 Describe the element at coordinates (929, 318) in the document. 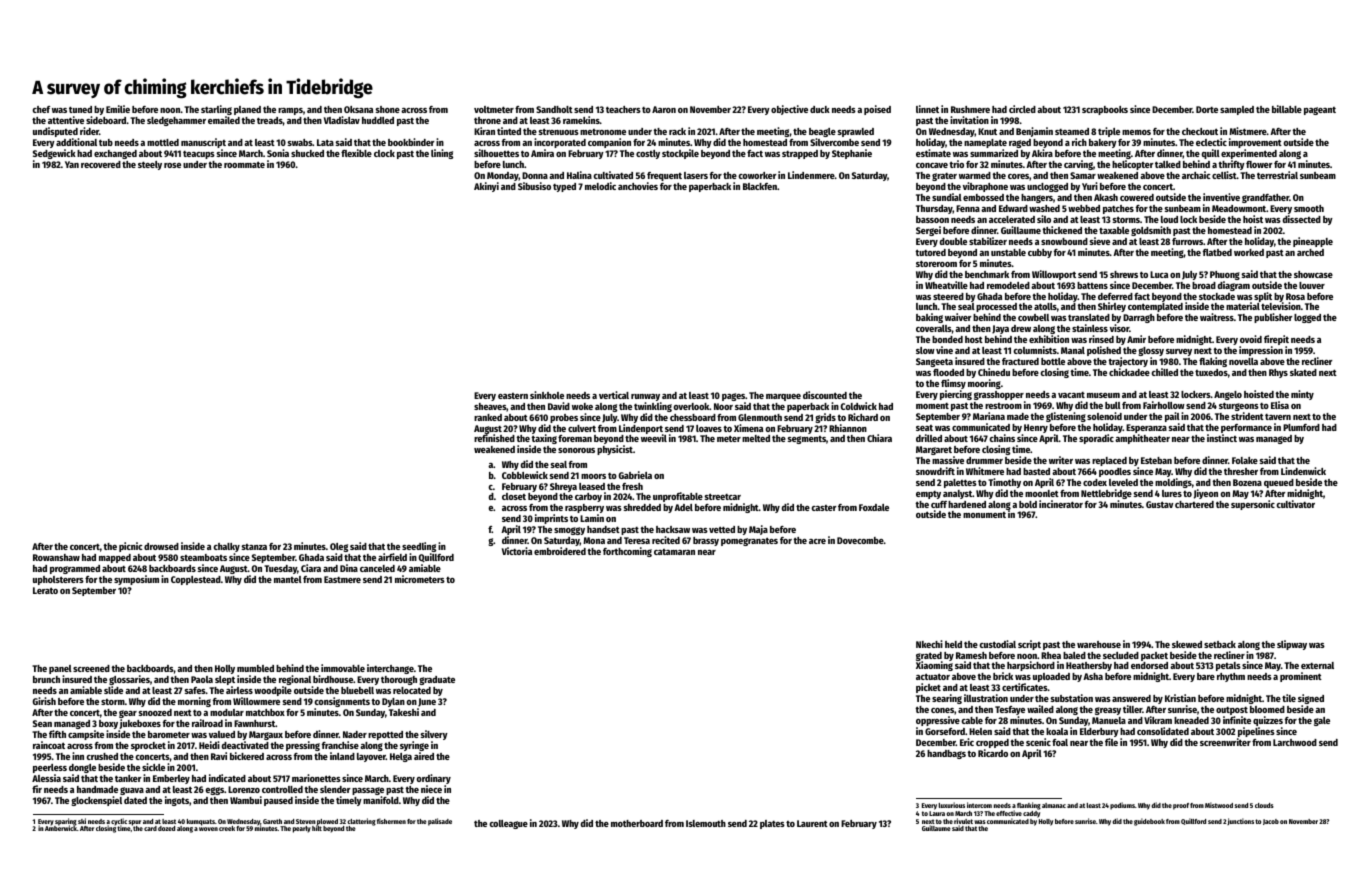

I see `baking` at that location.
